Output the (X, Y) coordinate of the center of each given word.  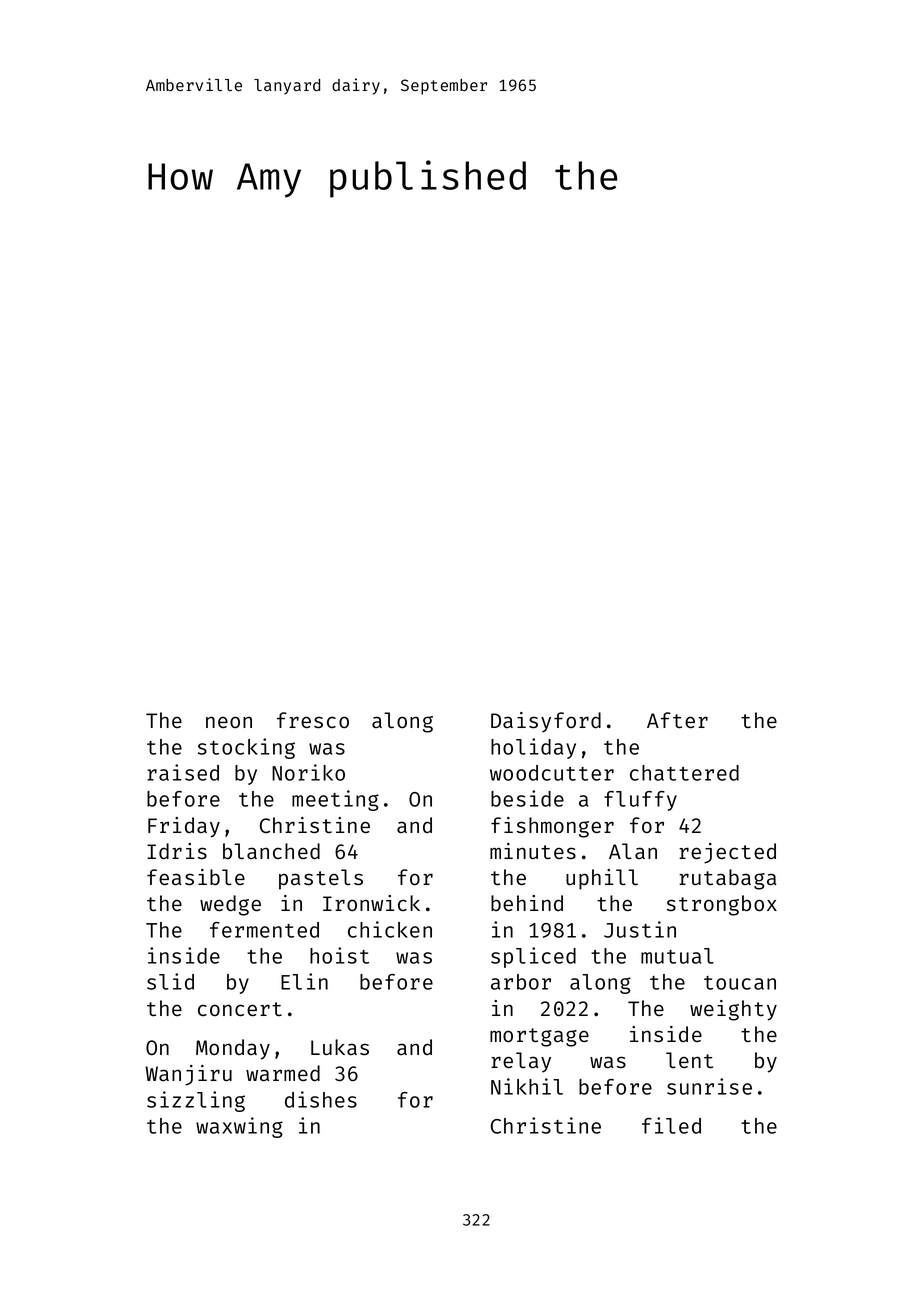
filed (671, 1125)
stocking (246, 748)
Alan (633, 851)
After (677, 720)
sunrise (709, 1086)
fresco (313, 720)
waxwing (239, 1127)
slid (170, 981)
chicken (390, 929)
